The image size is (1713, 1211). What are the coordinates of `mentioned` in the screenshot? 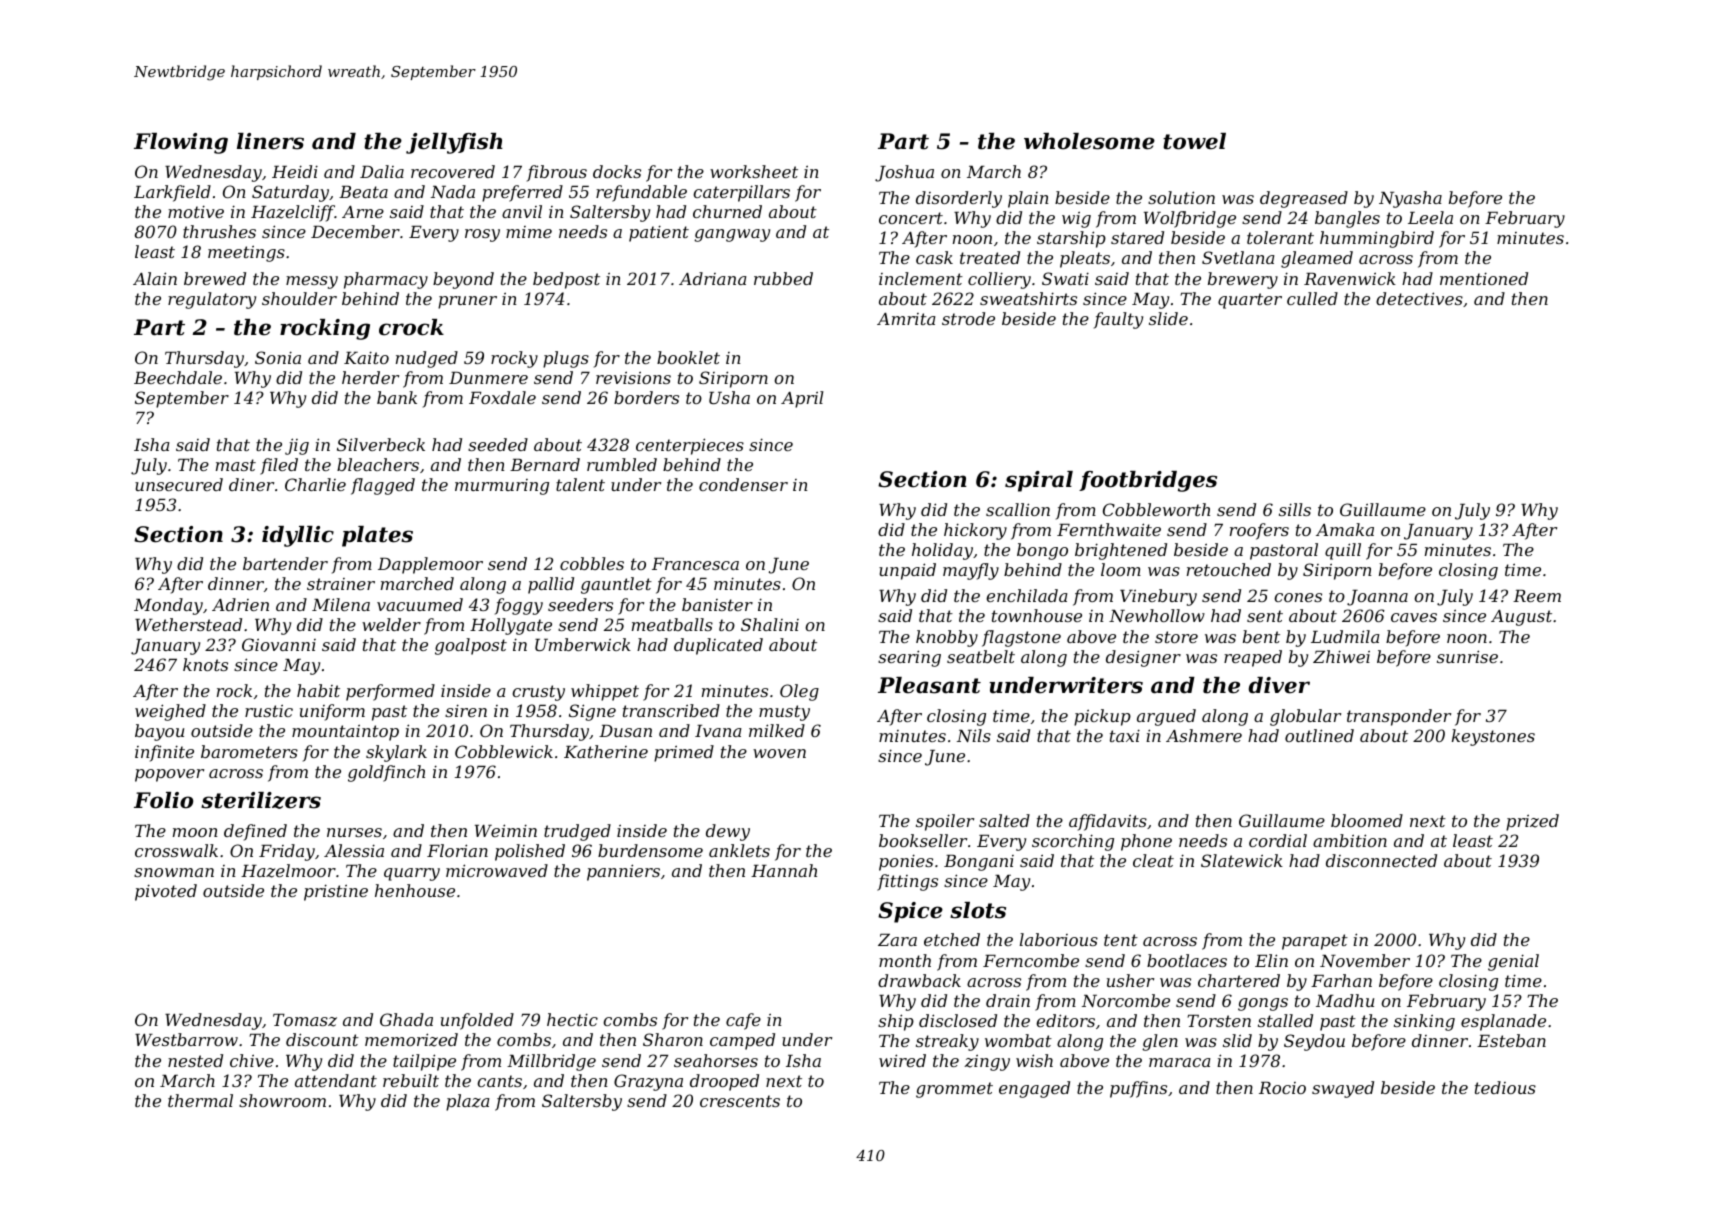 It's located at (1484, 278).
